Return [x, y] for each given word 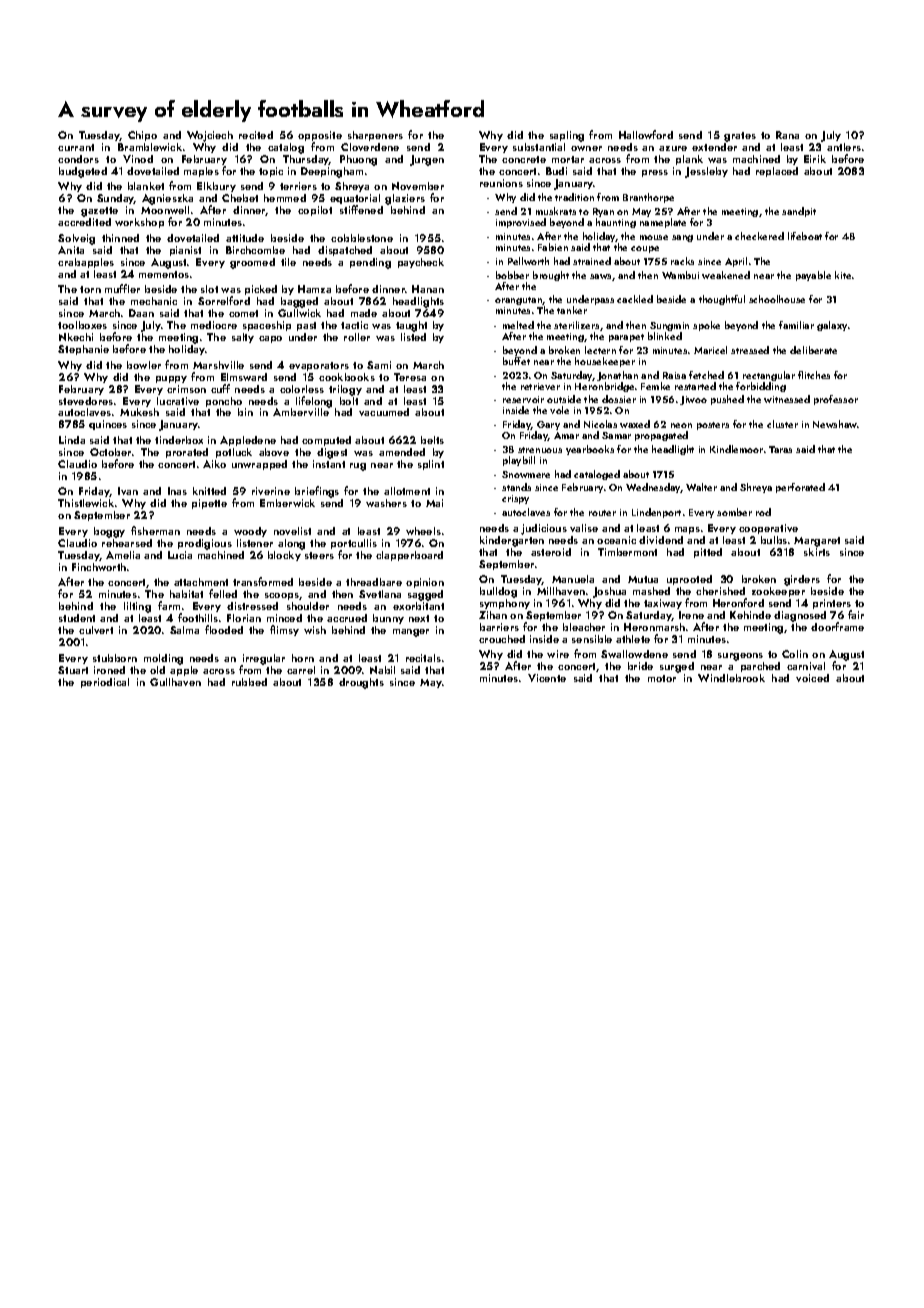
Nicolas [600, 424]
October [110, 452]
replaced [777, 172]
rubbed [249, 682]
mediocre [214, 325]
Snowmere [526, 474]
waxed [635, 424]
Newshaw [835, 424]
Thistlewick [86, 503]
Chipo [142, 136]
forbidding [761, 387]
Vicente [547, 678]
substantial [539, 147]
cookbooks [347, 377]
